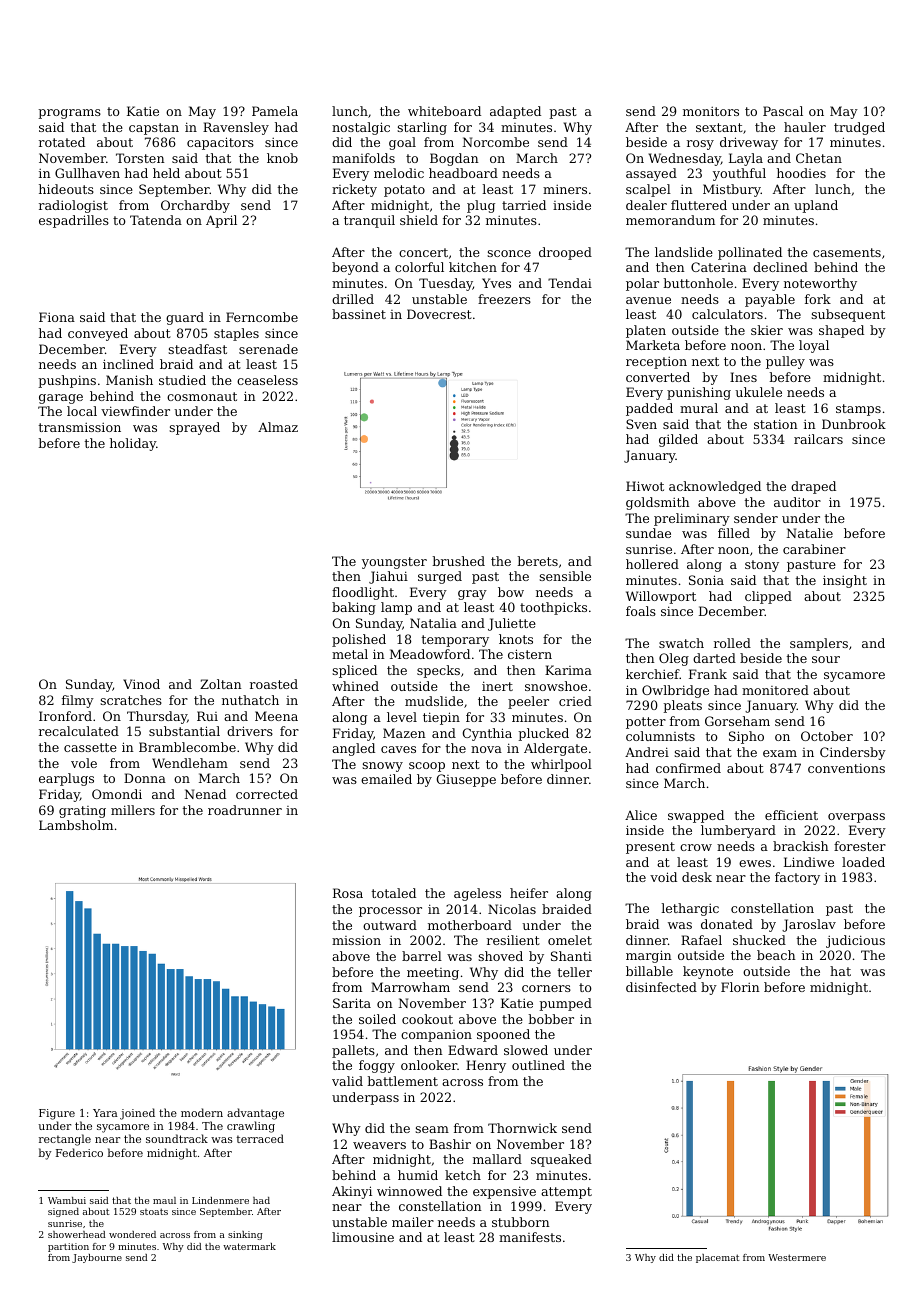  Describe the element at coordinates (555, 749) in the page. I see `Aldergate` at that location.
